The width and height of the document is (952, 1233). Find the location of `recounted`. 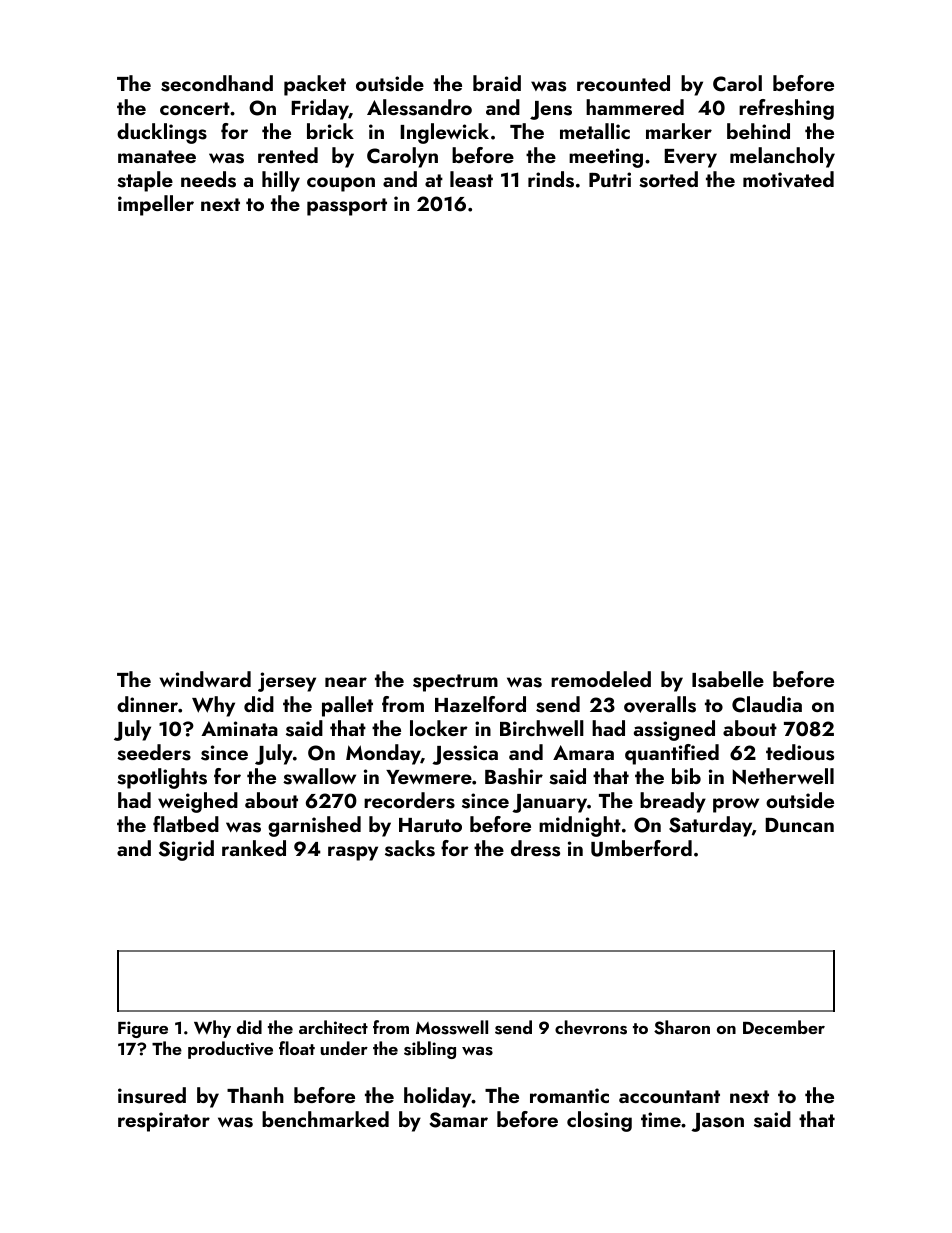

recounted is located at coordinates (623, 83).
